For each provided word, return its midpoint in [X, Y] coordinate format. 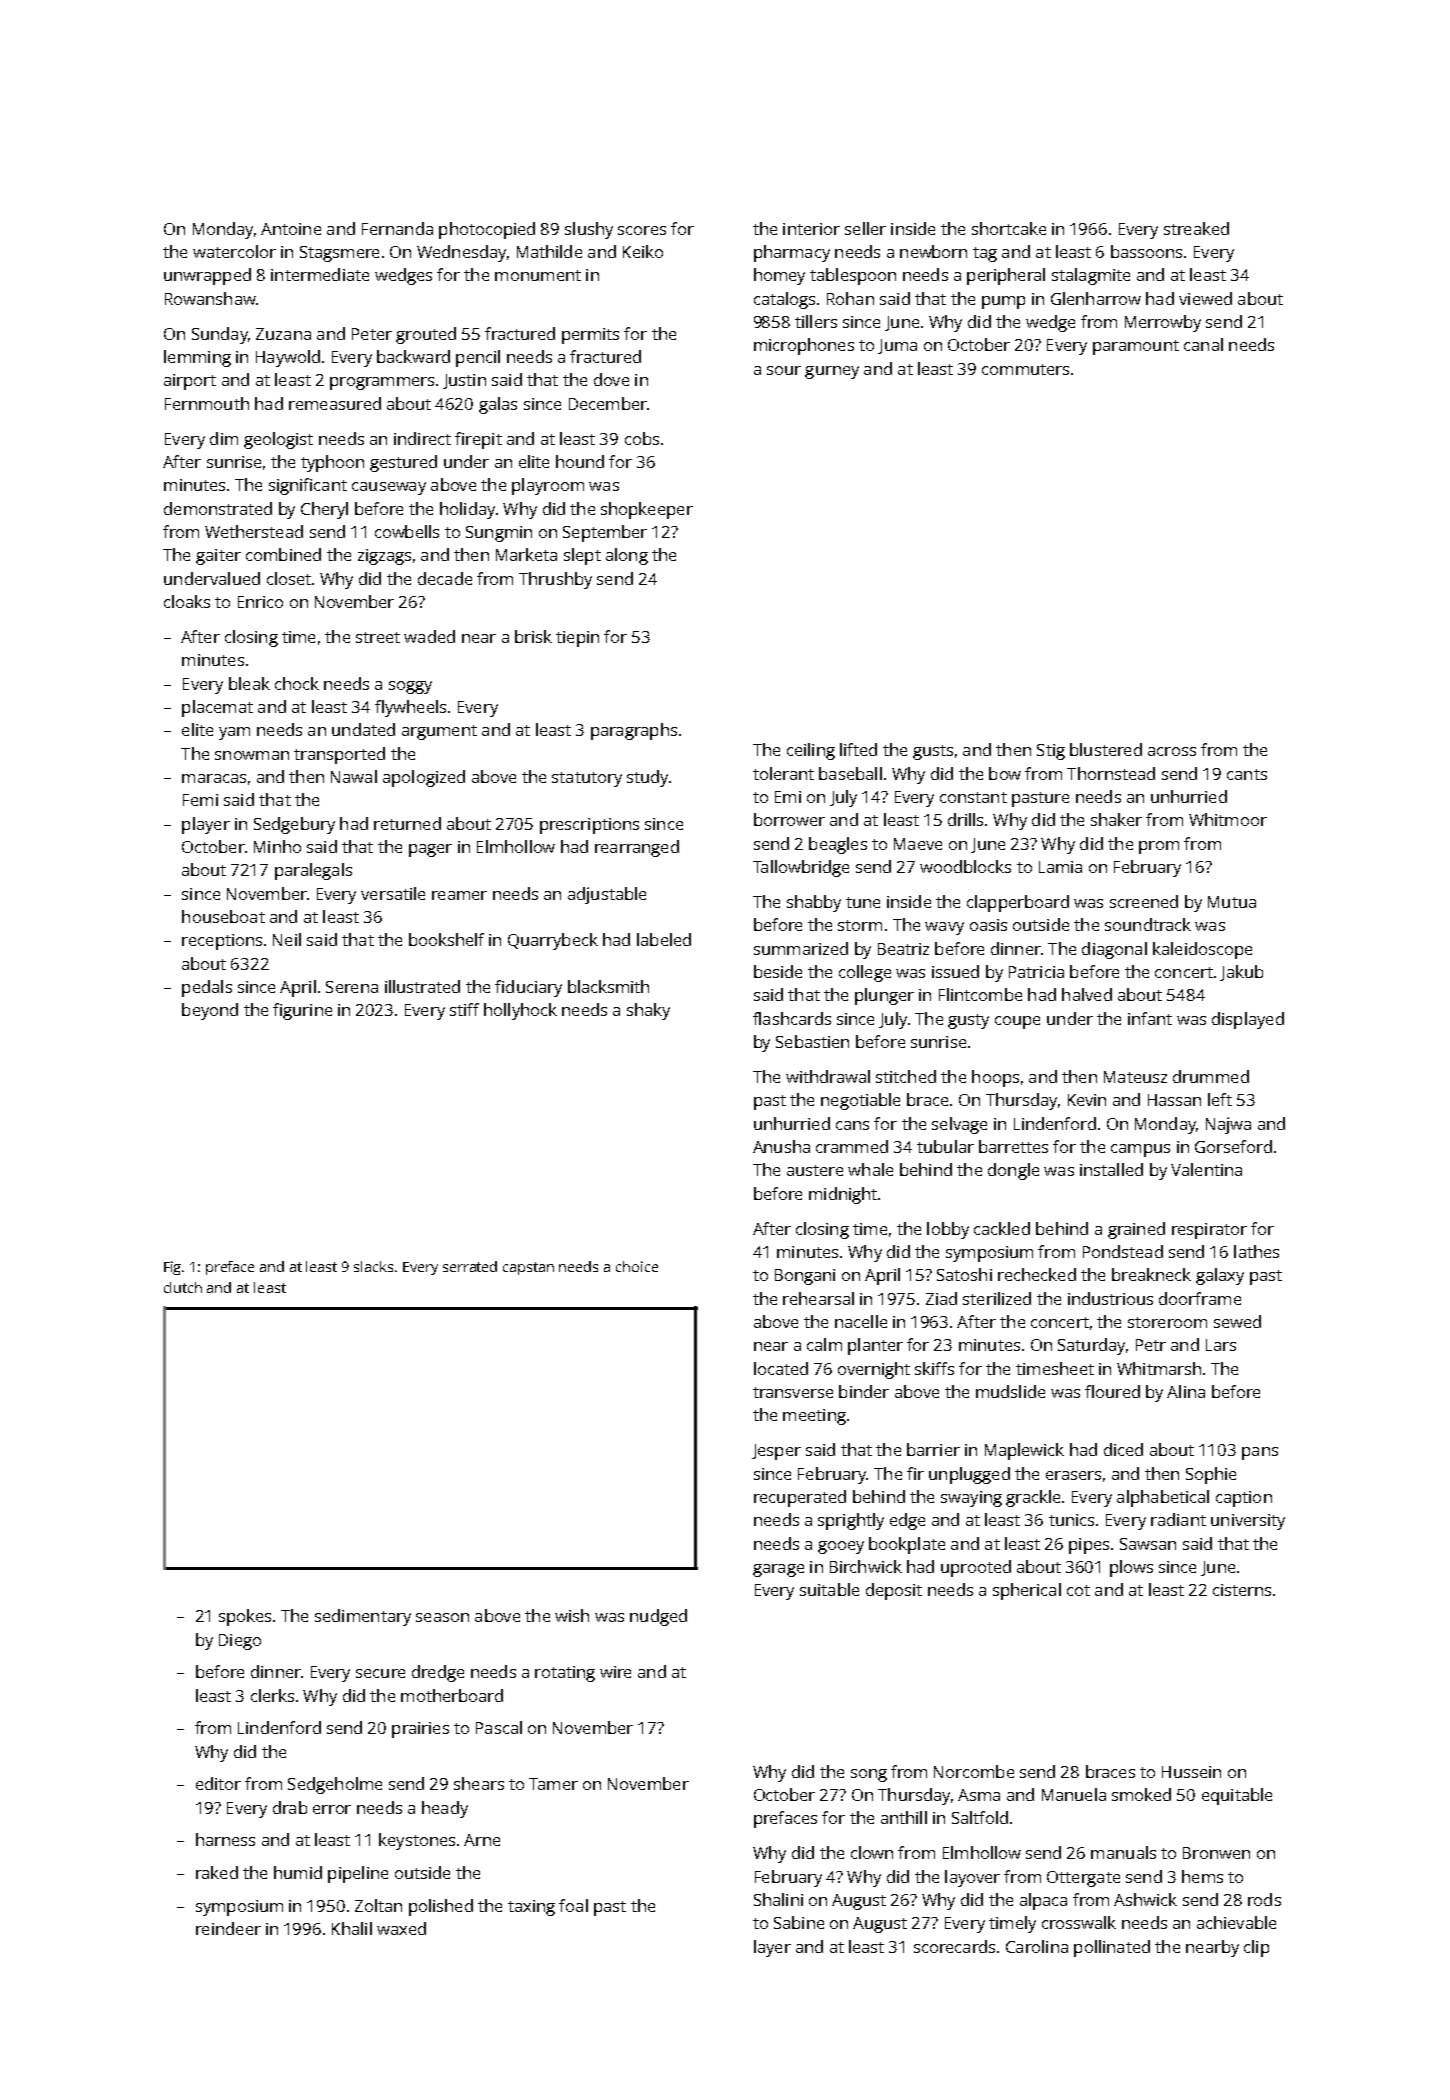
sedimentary [363, 1617]
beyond [210, 1011]
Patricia [1036, 972]
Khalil [352, 1928]
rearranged [637, 848]
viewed [1205, 298]
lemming [197, 358]
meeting [814, 1417]
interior [811, 229]
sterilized [997, 1298]
